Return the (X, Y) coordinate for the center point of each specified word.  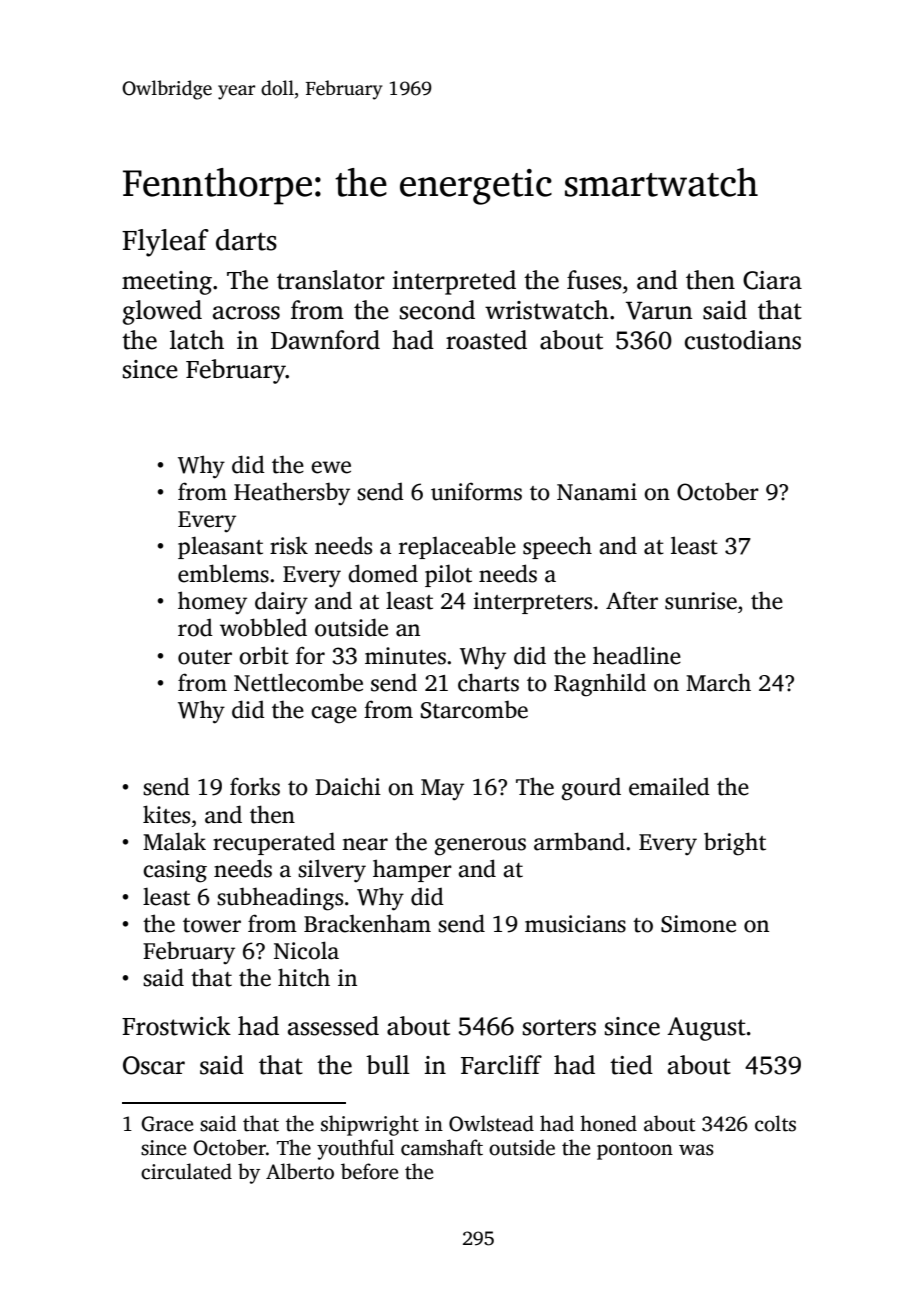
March (718, 682)
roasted (486, 340)
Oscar (154, 1065)
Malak (174, 841)
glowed (162, 312)
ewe (331, 467)
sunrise (701, 601)
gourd (591, 789)
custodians (743, 340)
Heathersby (292, 494)
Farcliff (501, 1065)
